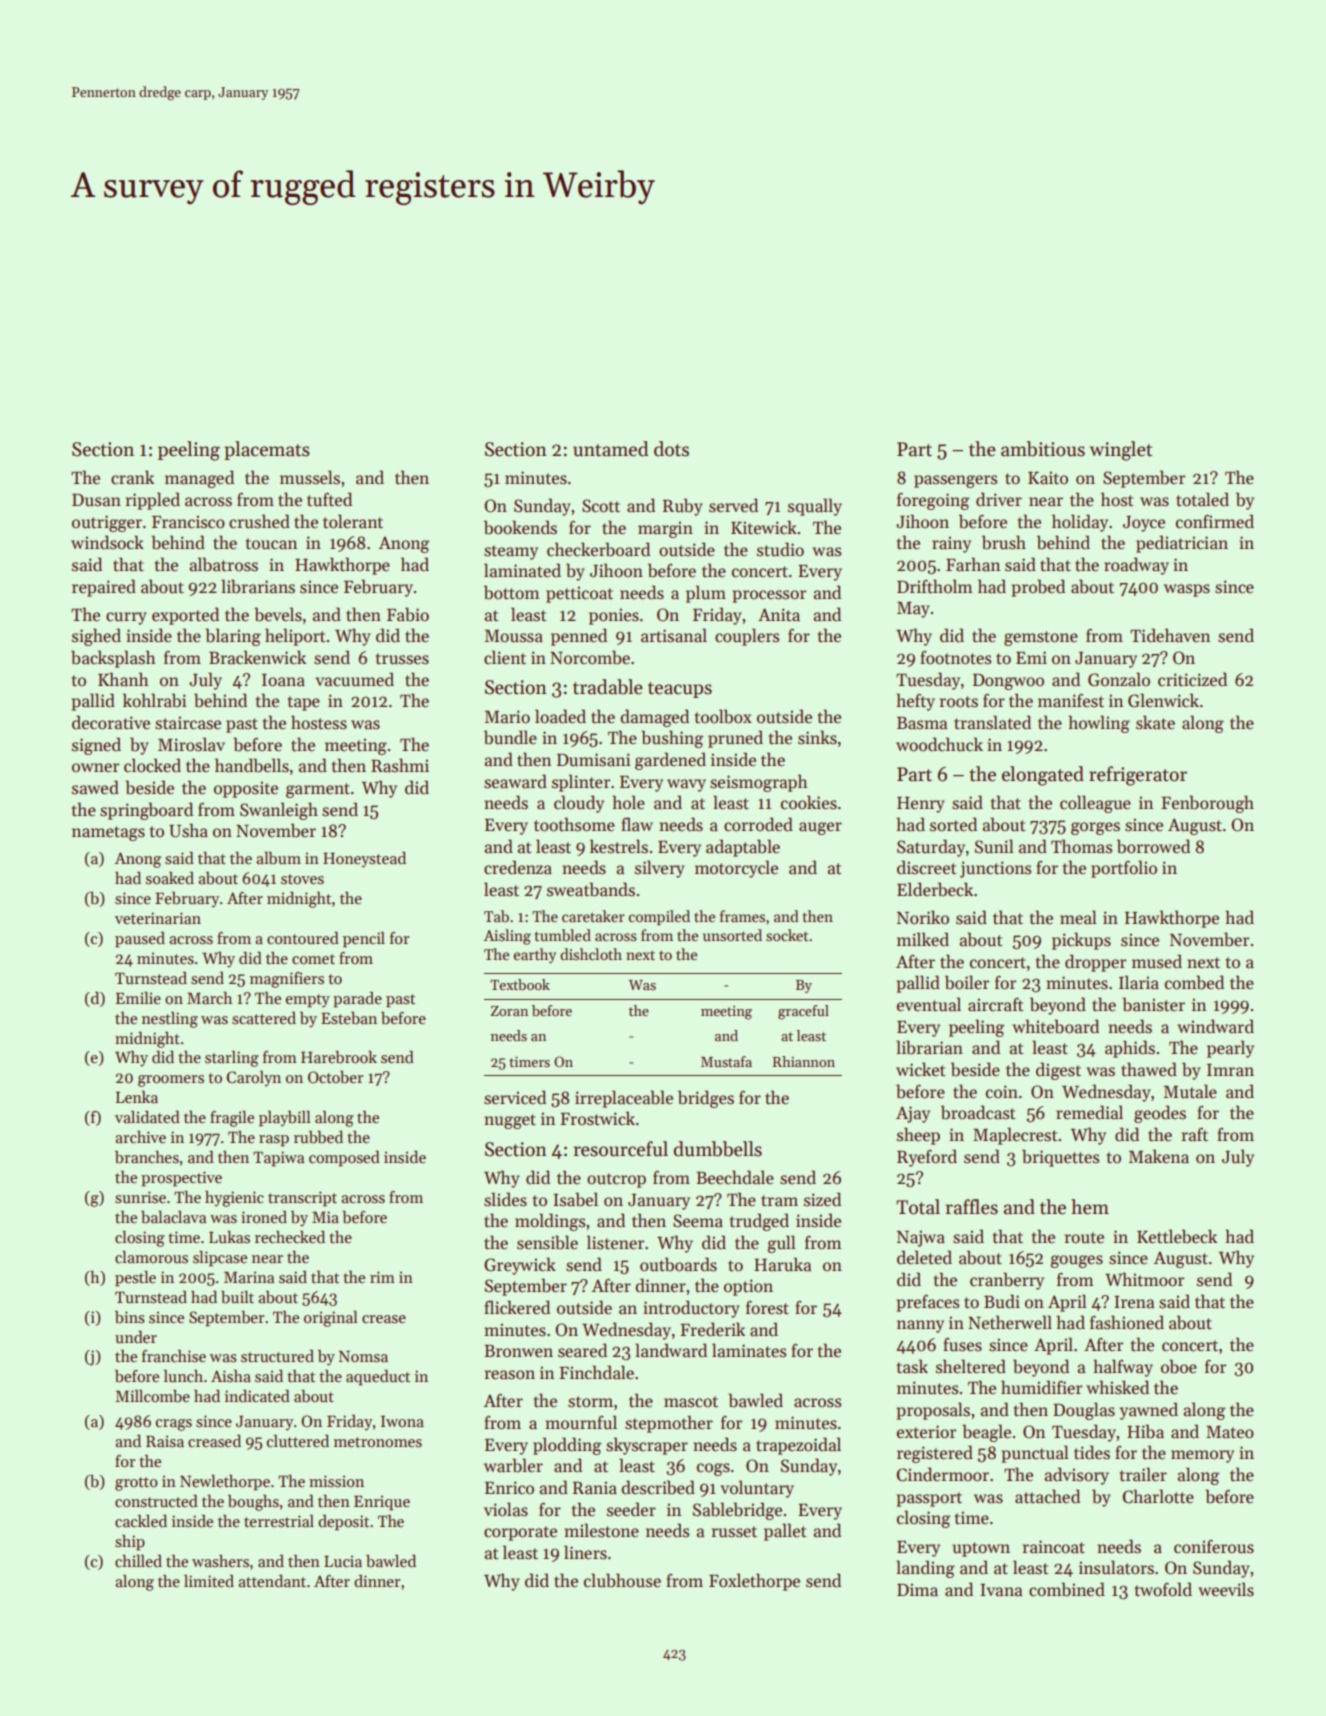 This image has width=1326, height=1716. I want to click on banister, so click(1153, 1004).
